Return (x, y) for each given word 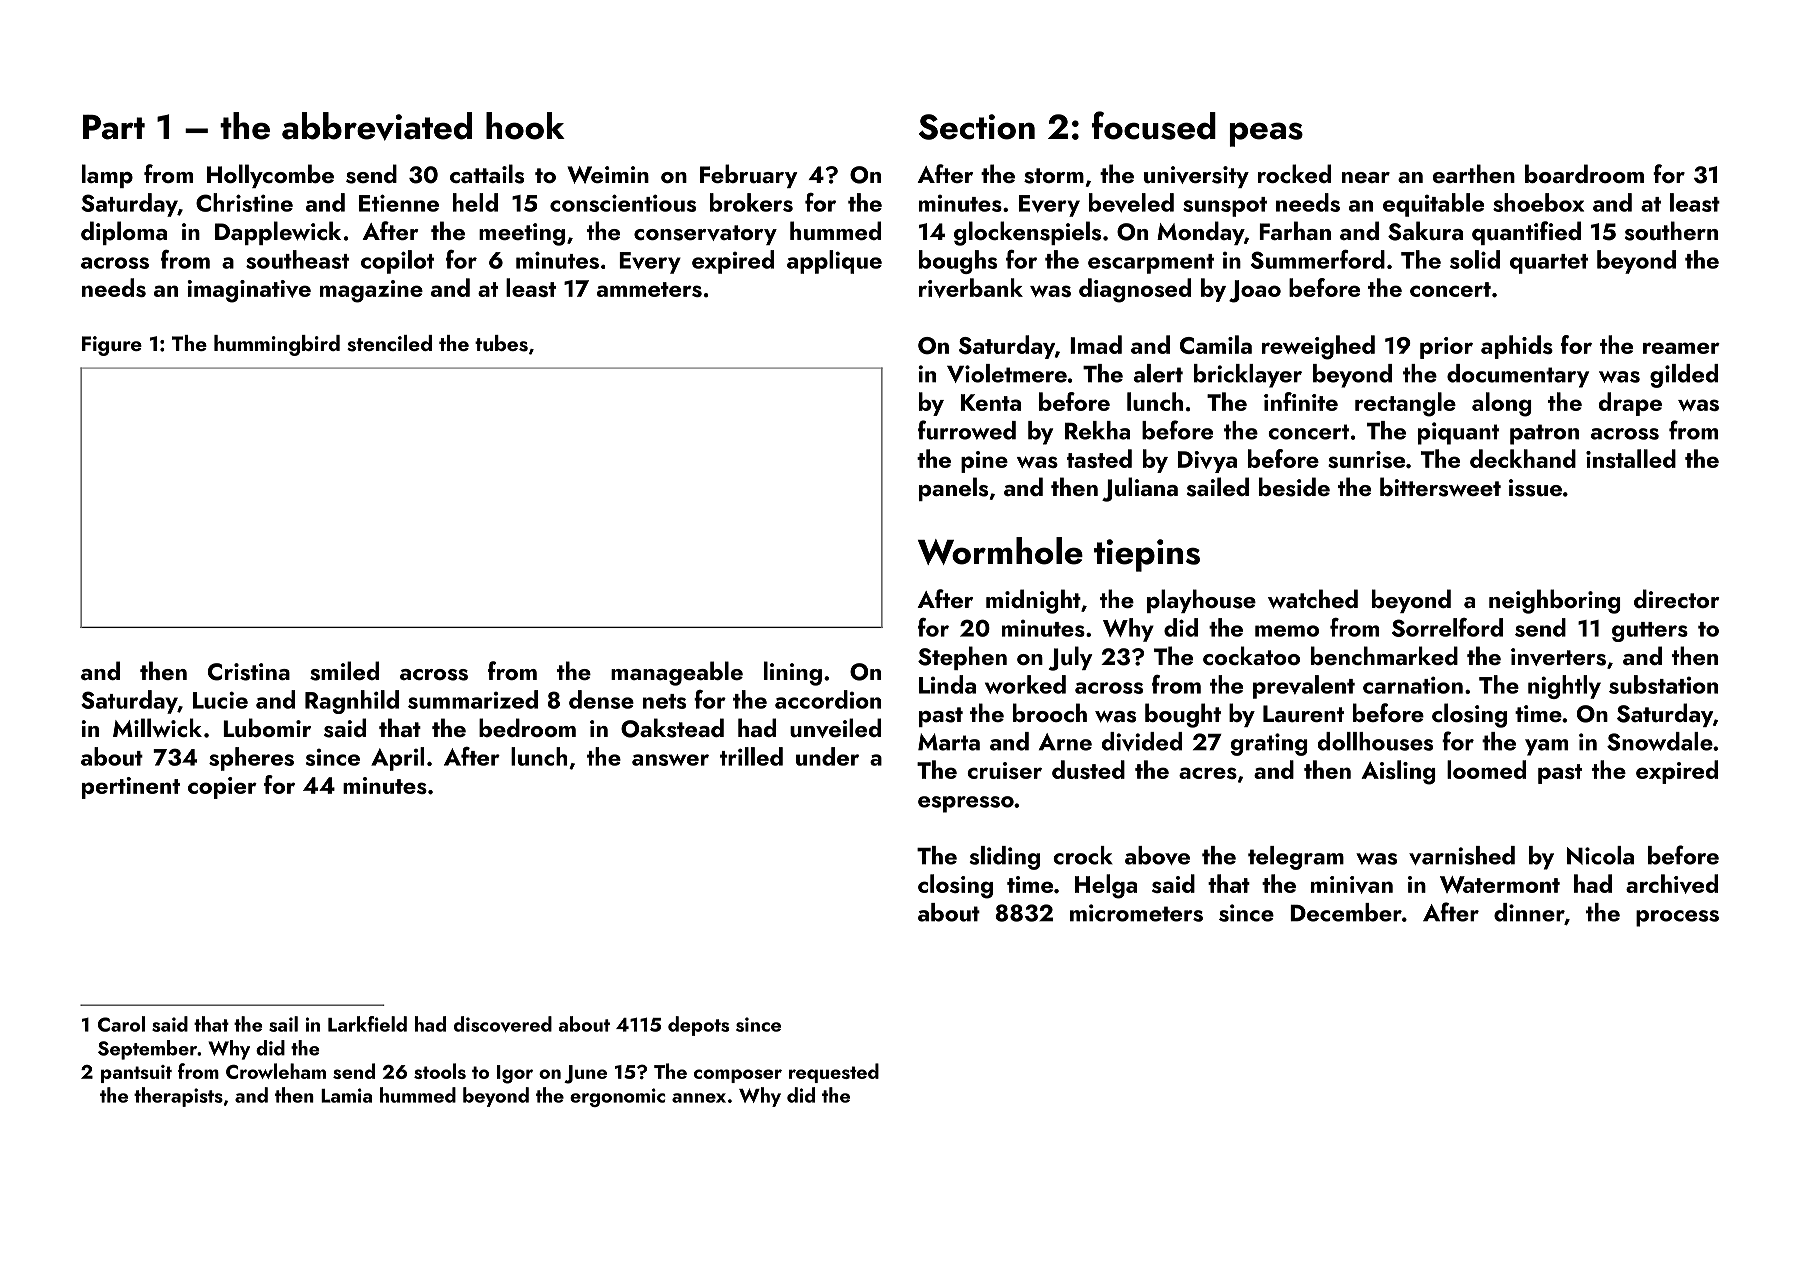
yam (1546, 747)
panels (953, 489)
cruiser (1004, 770)
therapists (178, 1097)
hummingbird (277, 345)
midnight (1033, 601)
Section (977, 127)
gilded (1684, 376)
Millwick (157, 727)
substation (1663, 684)
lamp (107, 176)
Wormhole (1000, 551)
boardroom (1584, 173)
